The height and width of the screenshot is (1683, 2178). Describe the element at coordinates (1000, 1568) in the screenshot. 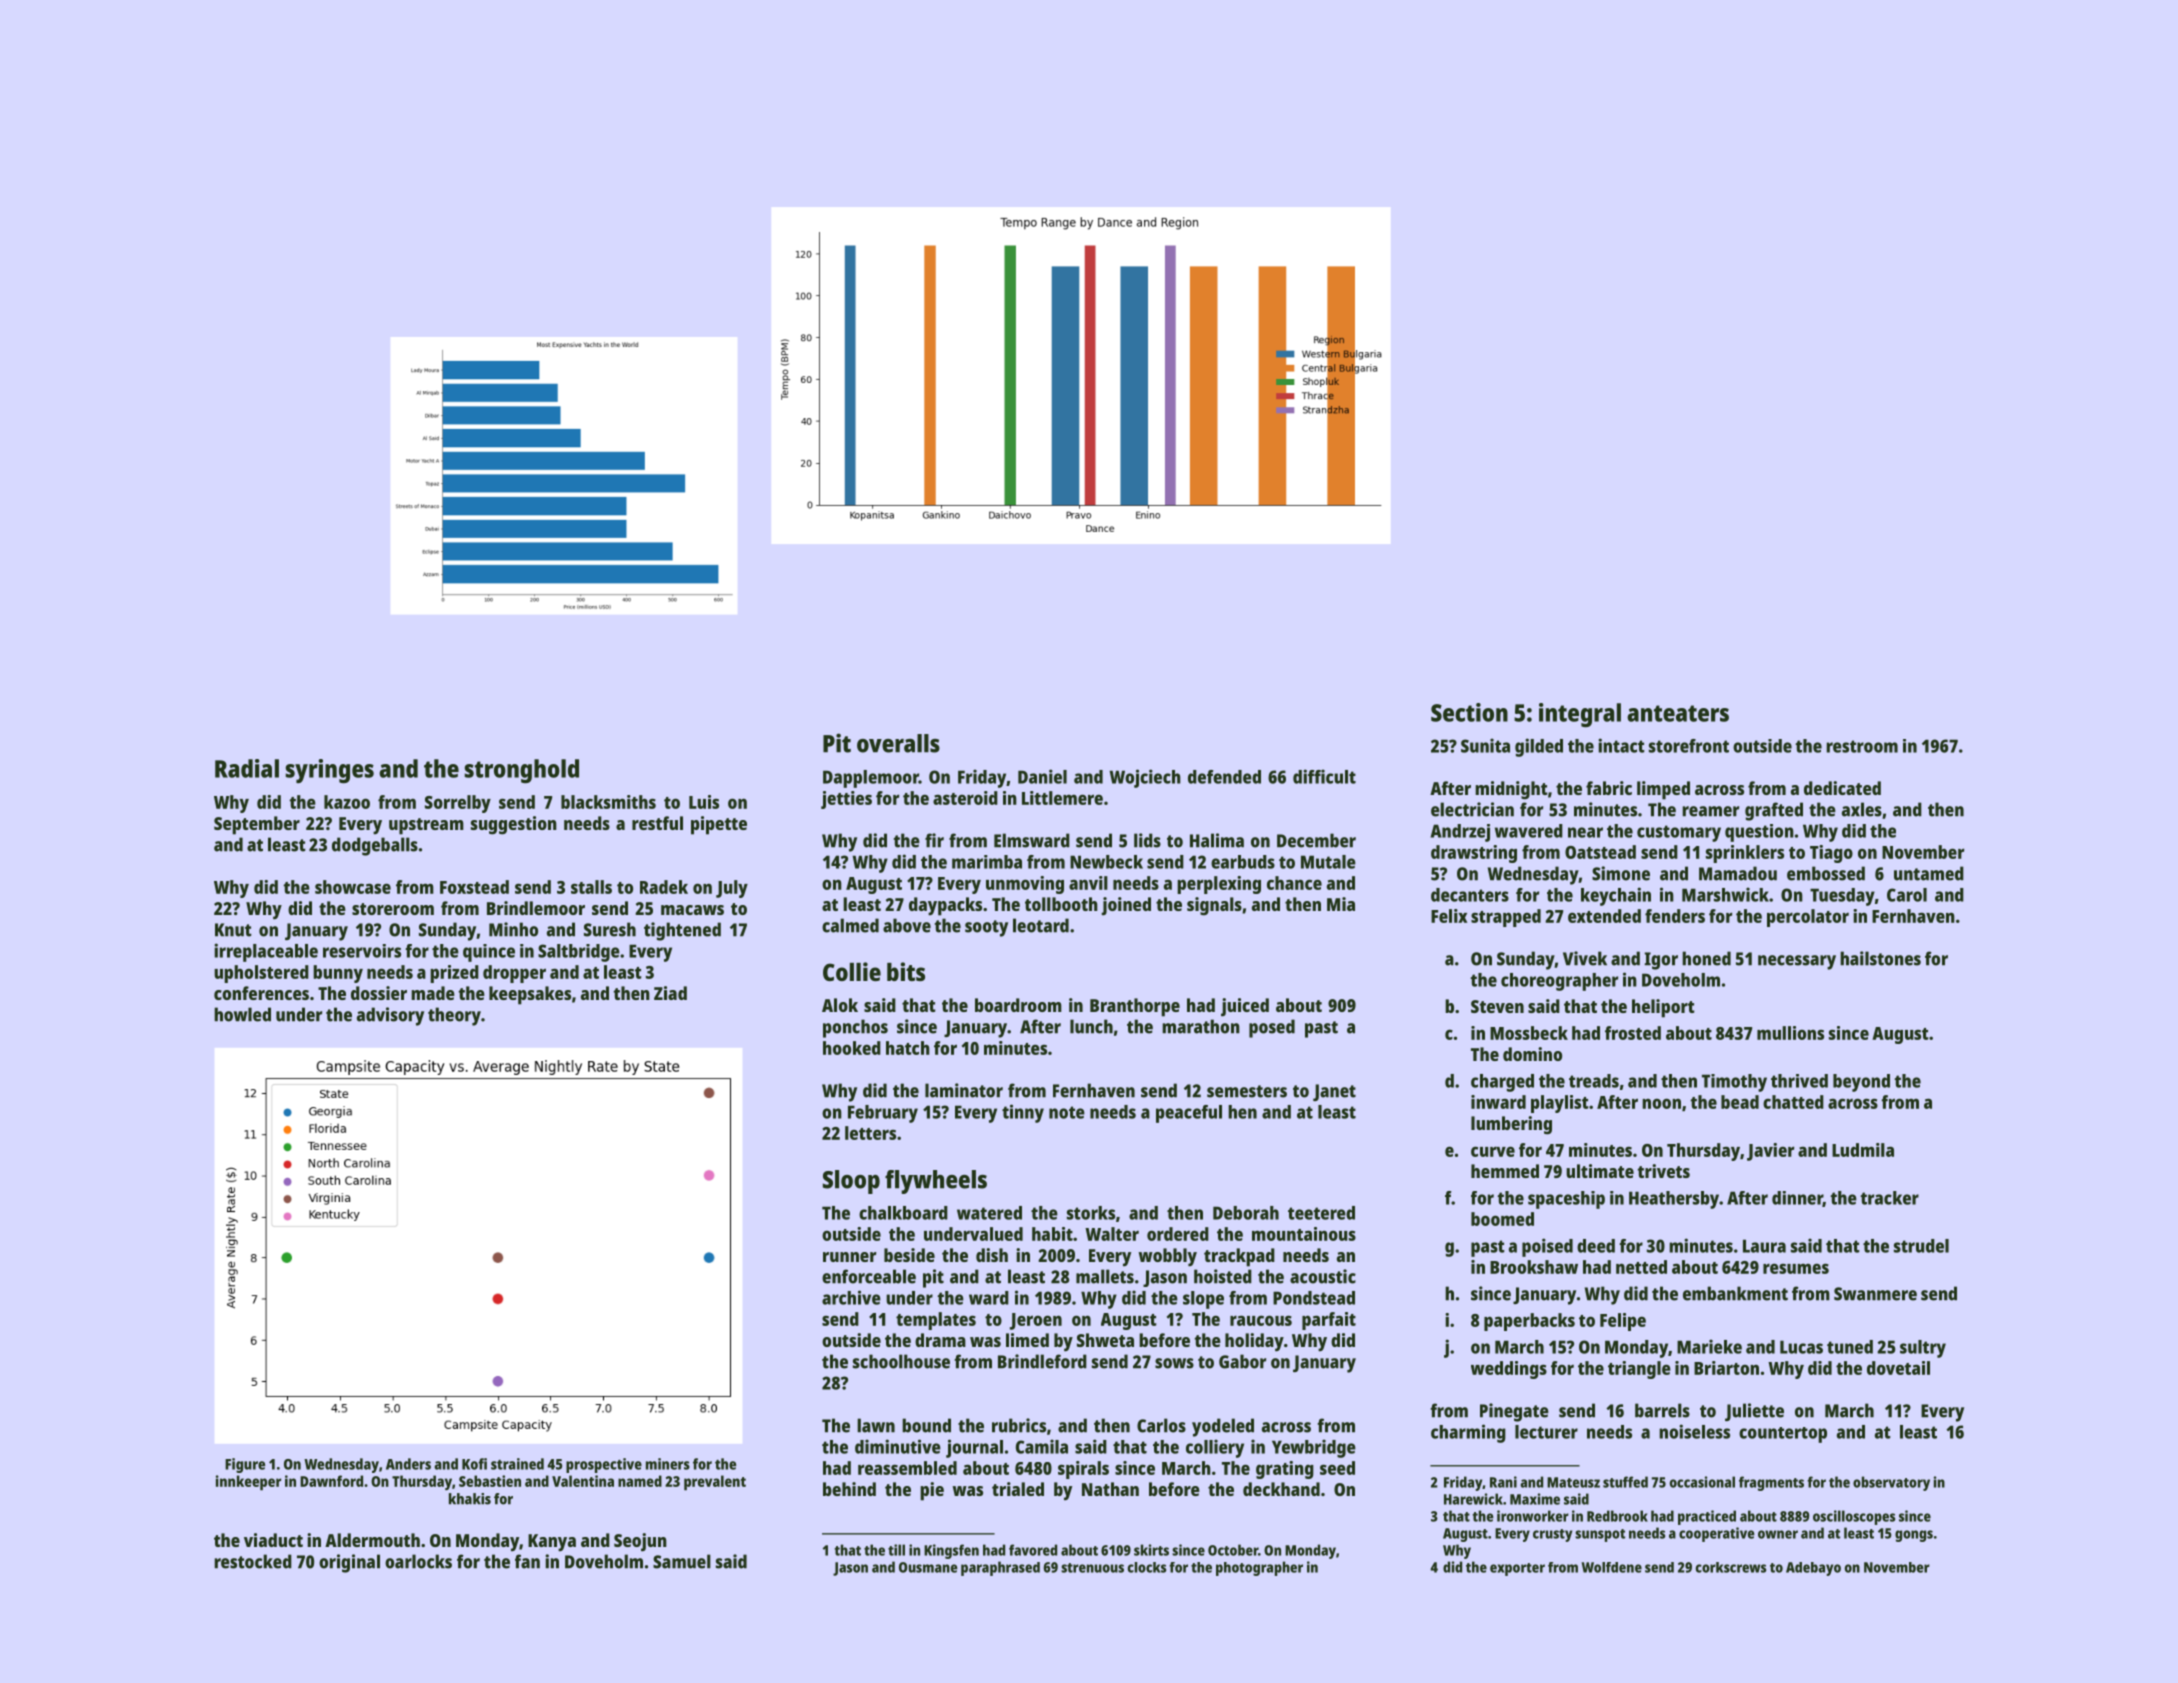

I see `paraphrased` at that location.
